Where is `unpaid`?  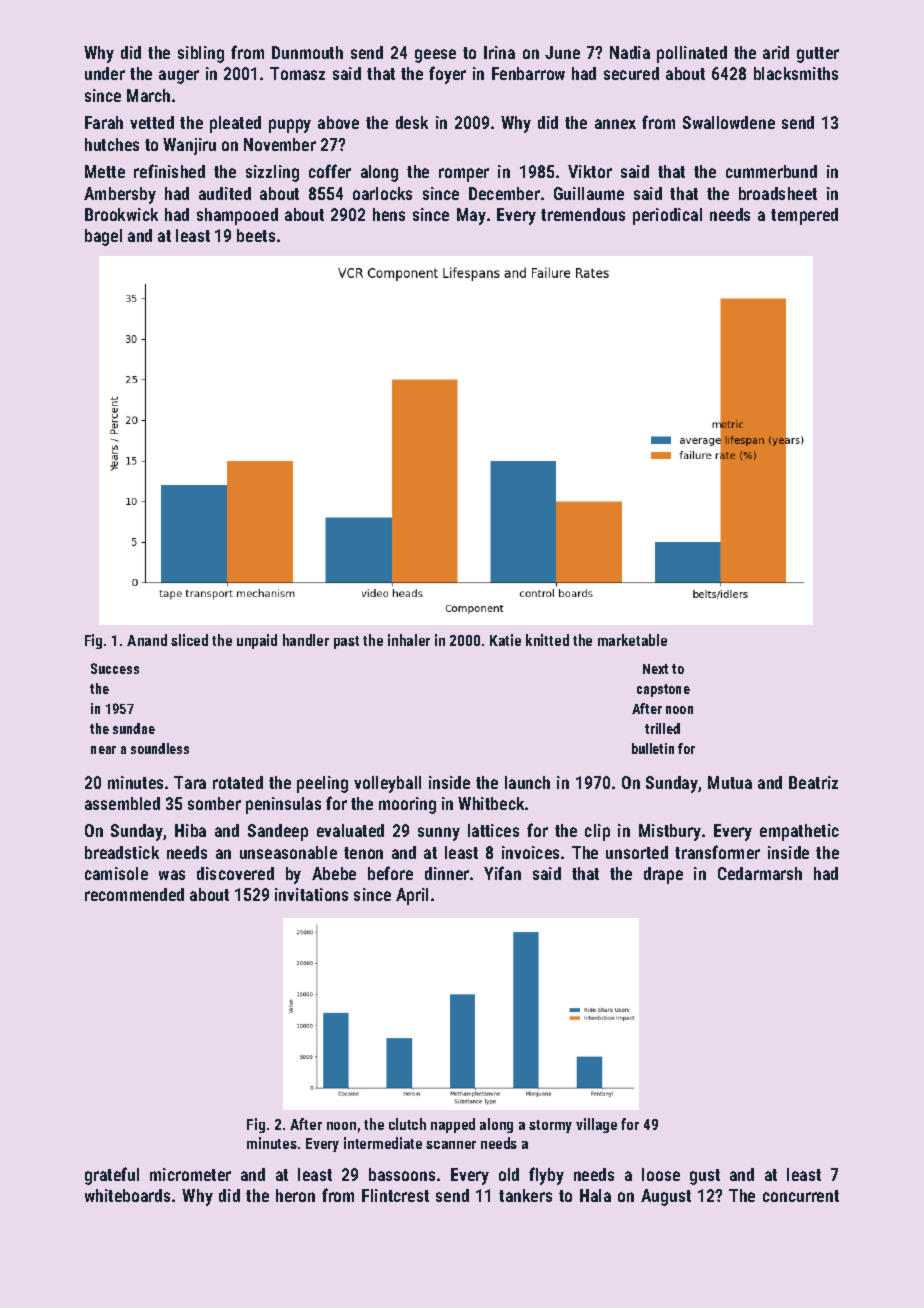 unpaid is located at coordinates (257, 641).
